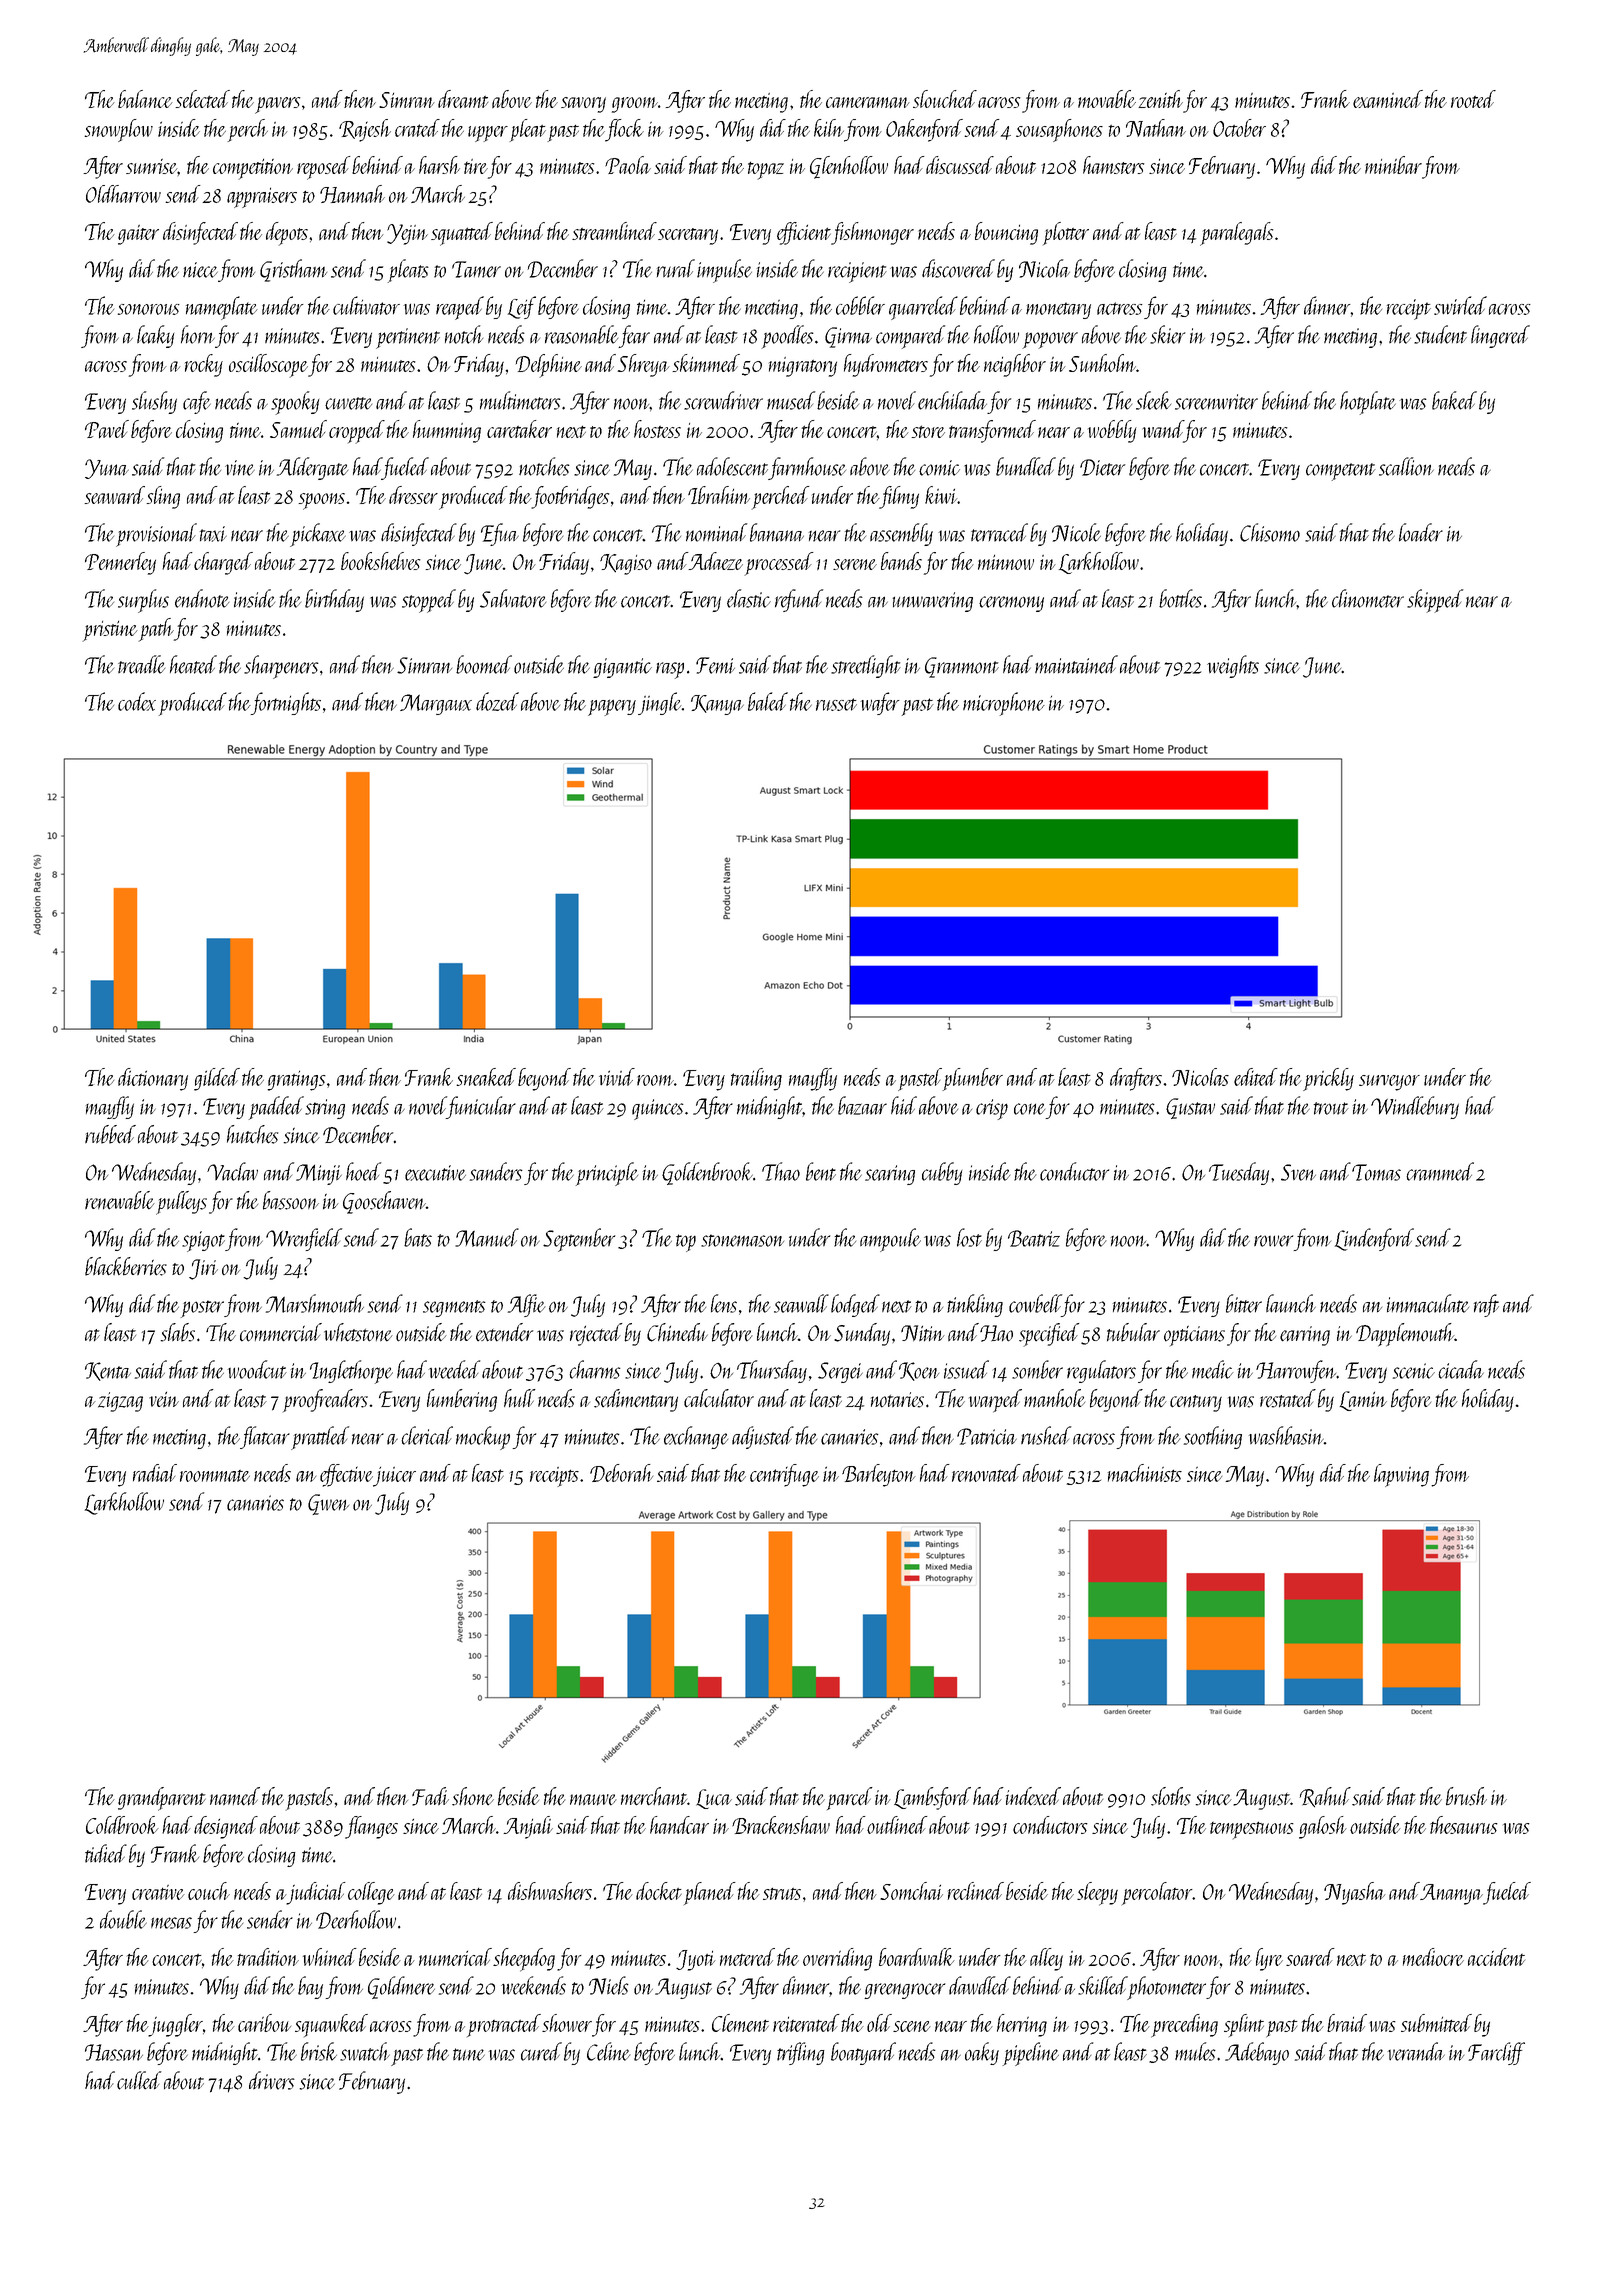 The height and width of the document is (2292, 1620). What do you see at coordinates (137, 701) in the document?
I see `codex` at bounding box center [137, 701].
